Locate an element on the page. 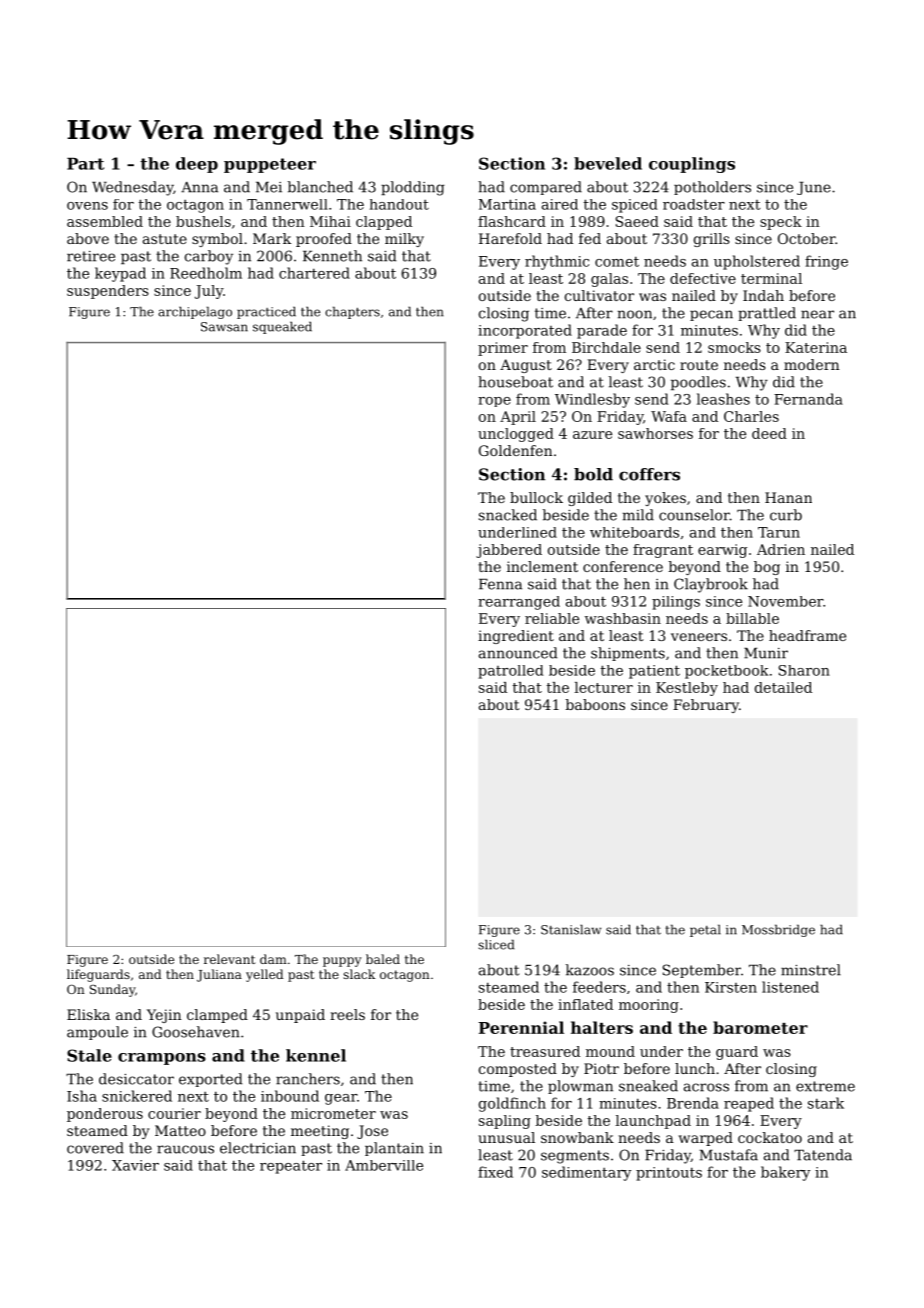  baled is located at coordinates (383, 959).
